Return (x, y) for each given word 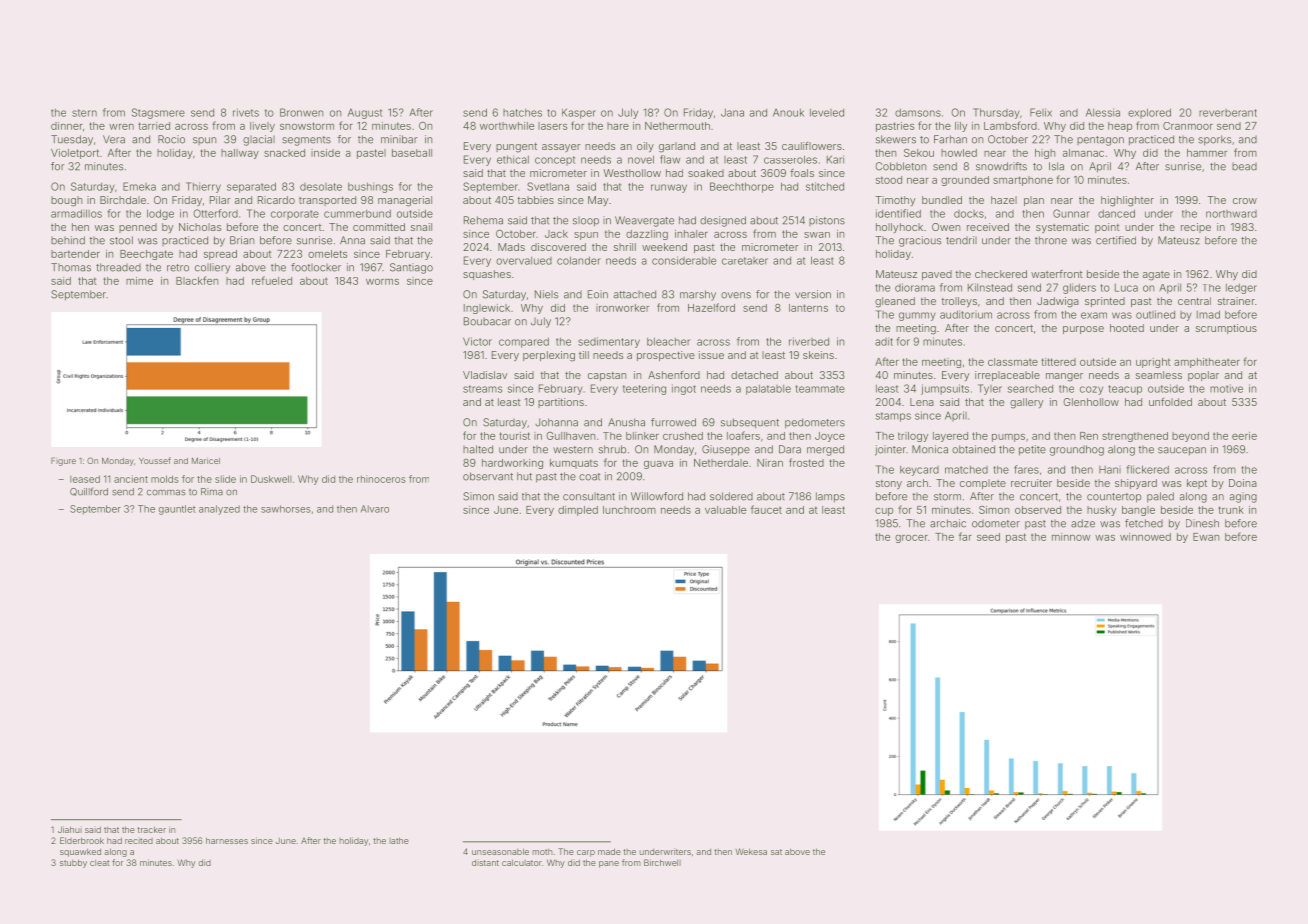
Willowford (657, 496)
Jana (732, 112)
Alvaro (375, 509)
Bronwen (301, 112)
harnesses (227, 840)
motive (1226, 388)
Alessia (1103, 112)
